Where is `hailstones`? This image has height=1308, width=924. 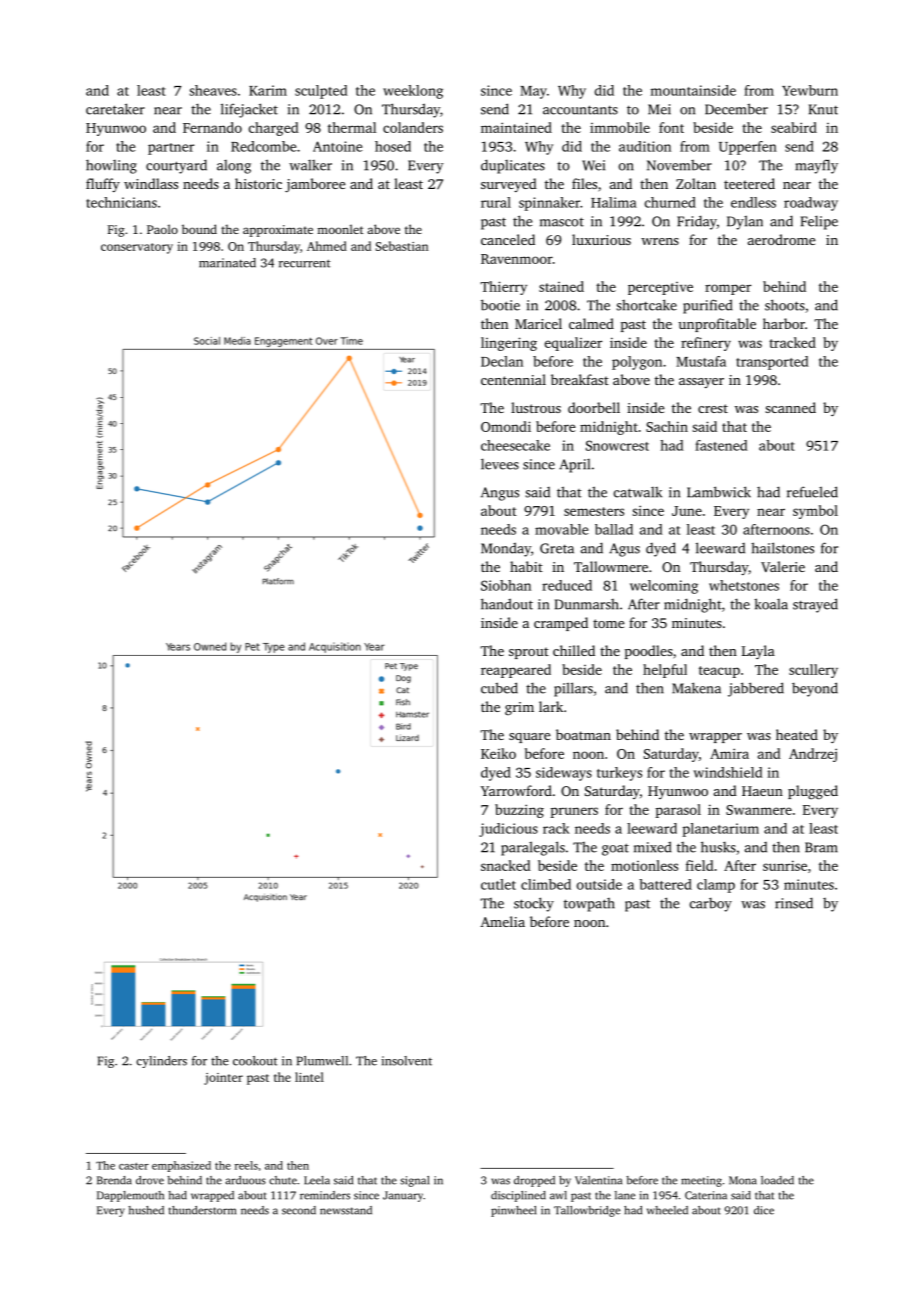 hailstones is located at coordinates (782, 548).
